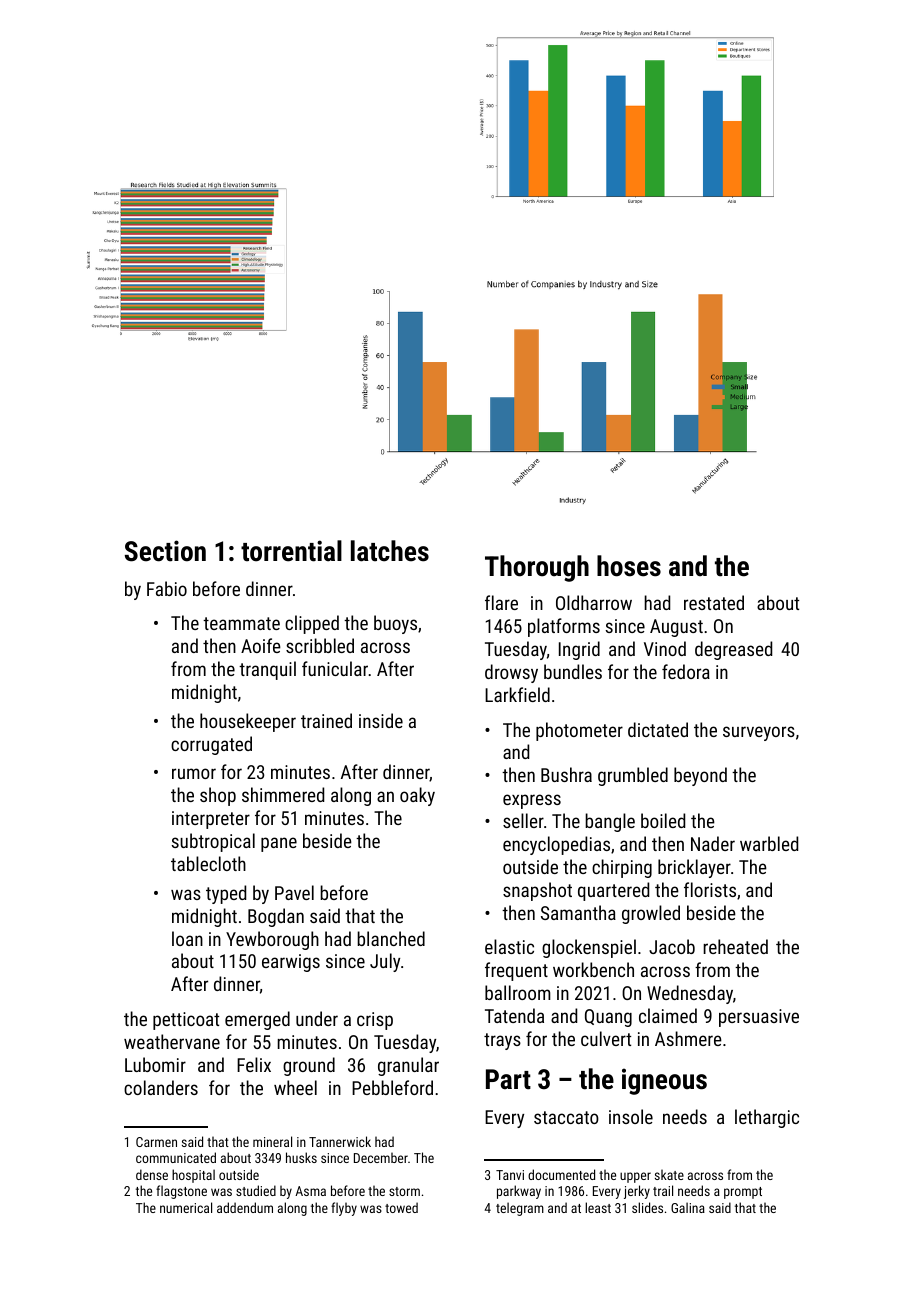 The width and height of the screenshot is (924, 1311). I want to click on skate, so click(669, 1175).
